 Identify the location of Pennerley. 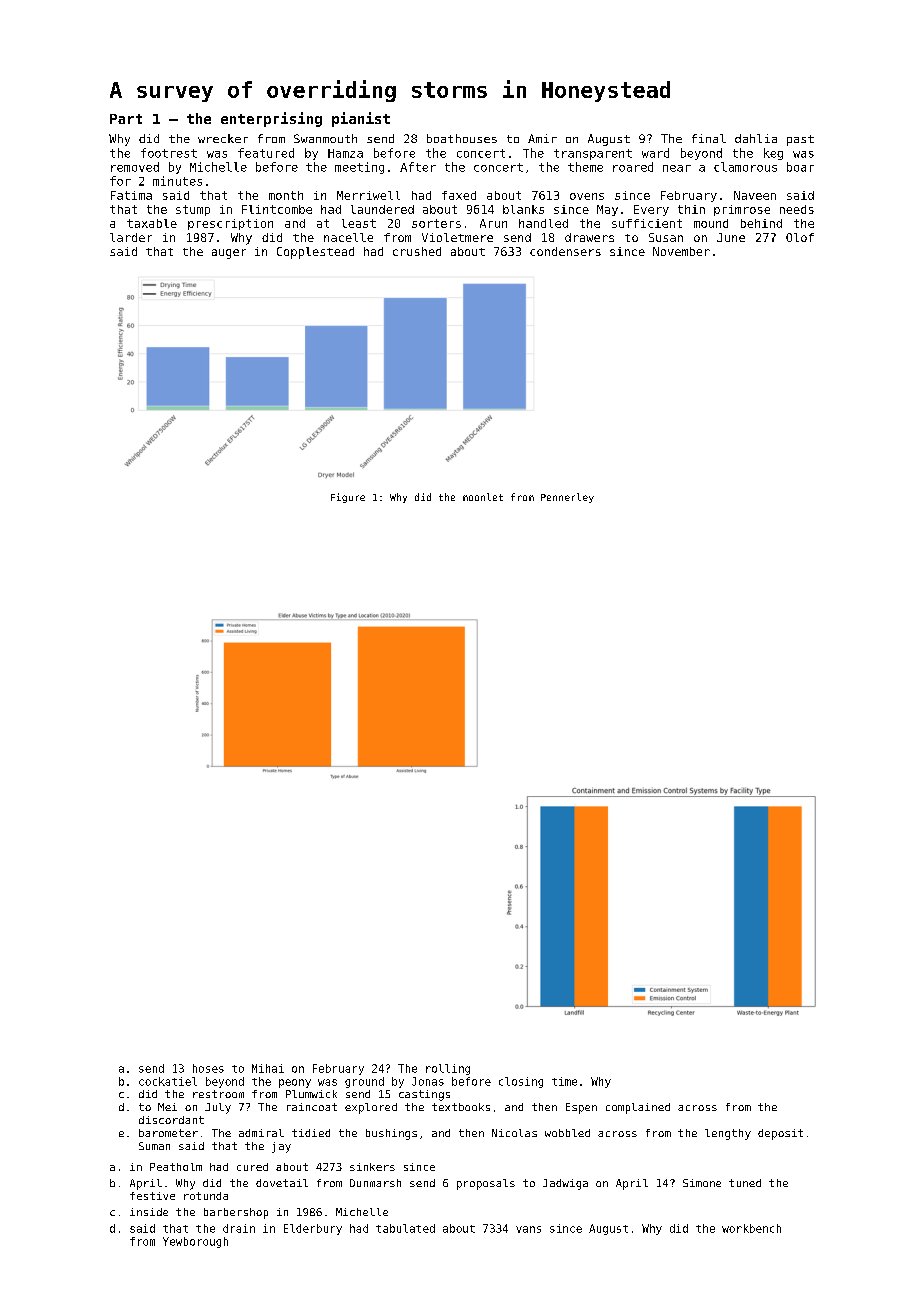
(567, 498).
